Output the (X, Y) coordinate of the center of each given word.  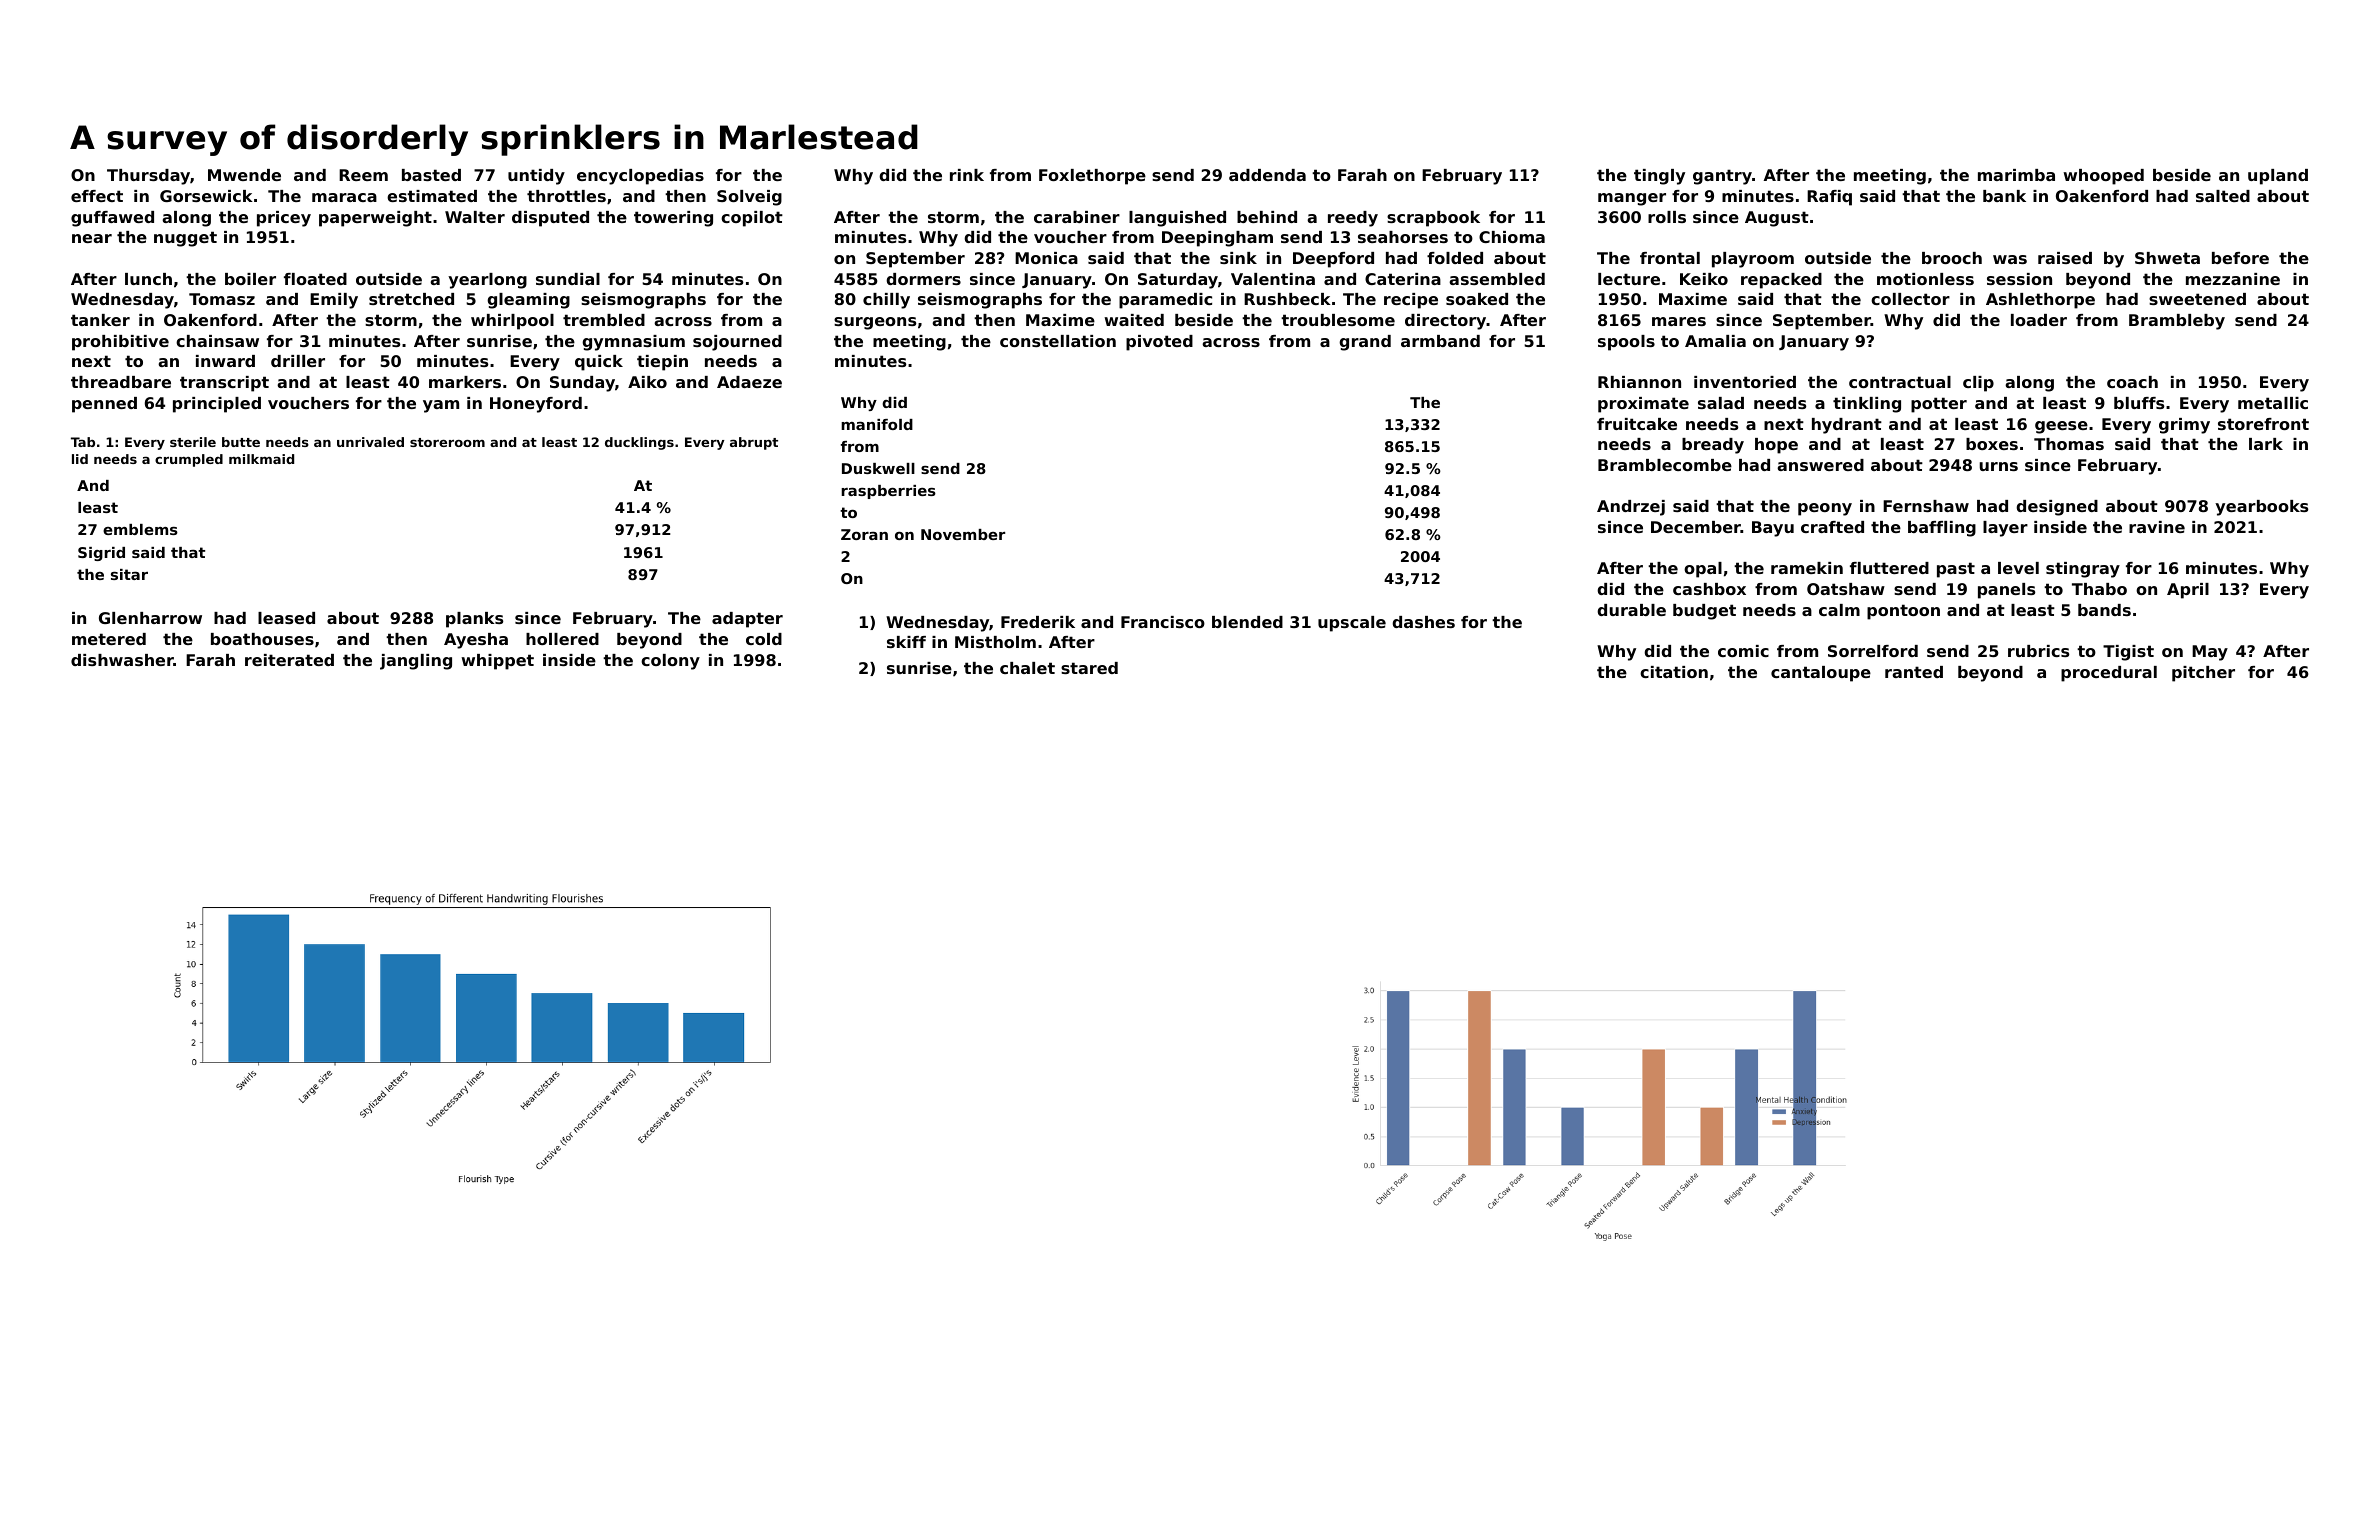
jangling (416, 662)
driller (298, 361)
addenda (1267, 175)
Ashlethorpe (2040, 301)
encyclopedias (640, 177)
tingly (1659, 177)
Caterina (1403, 279)
